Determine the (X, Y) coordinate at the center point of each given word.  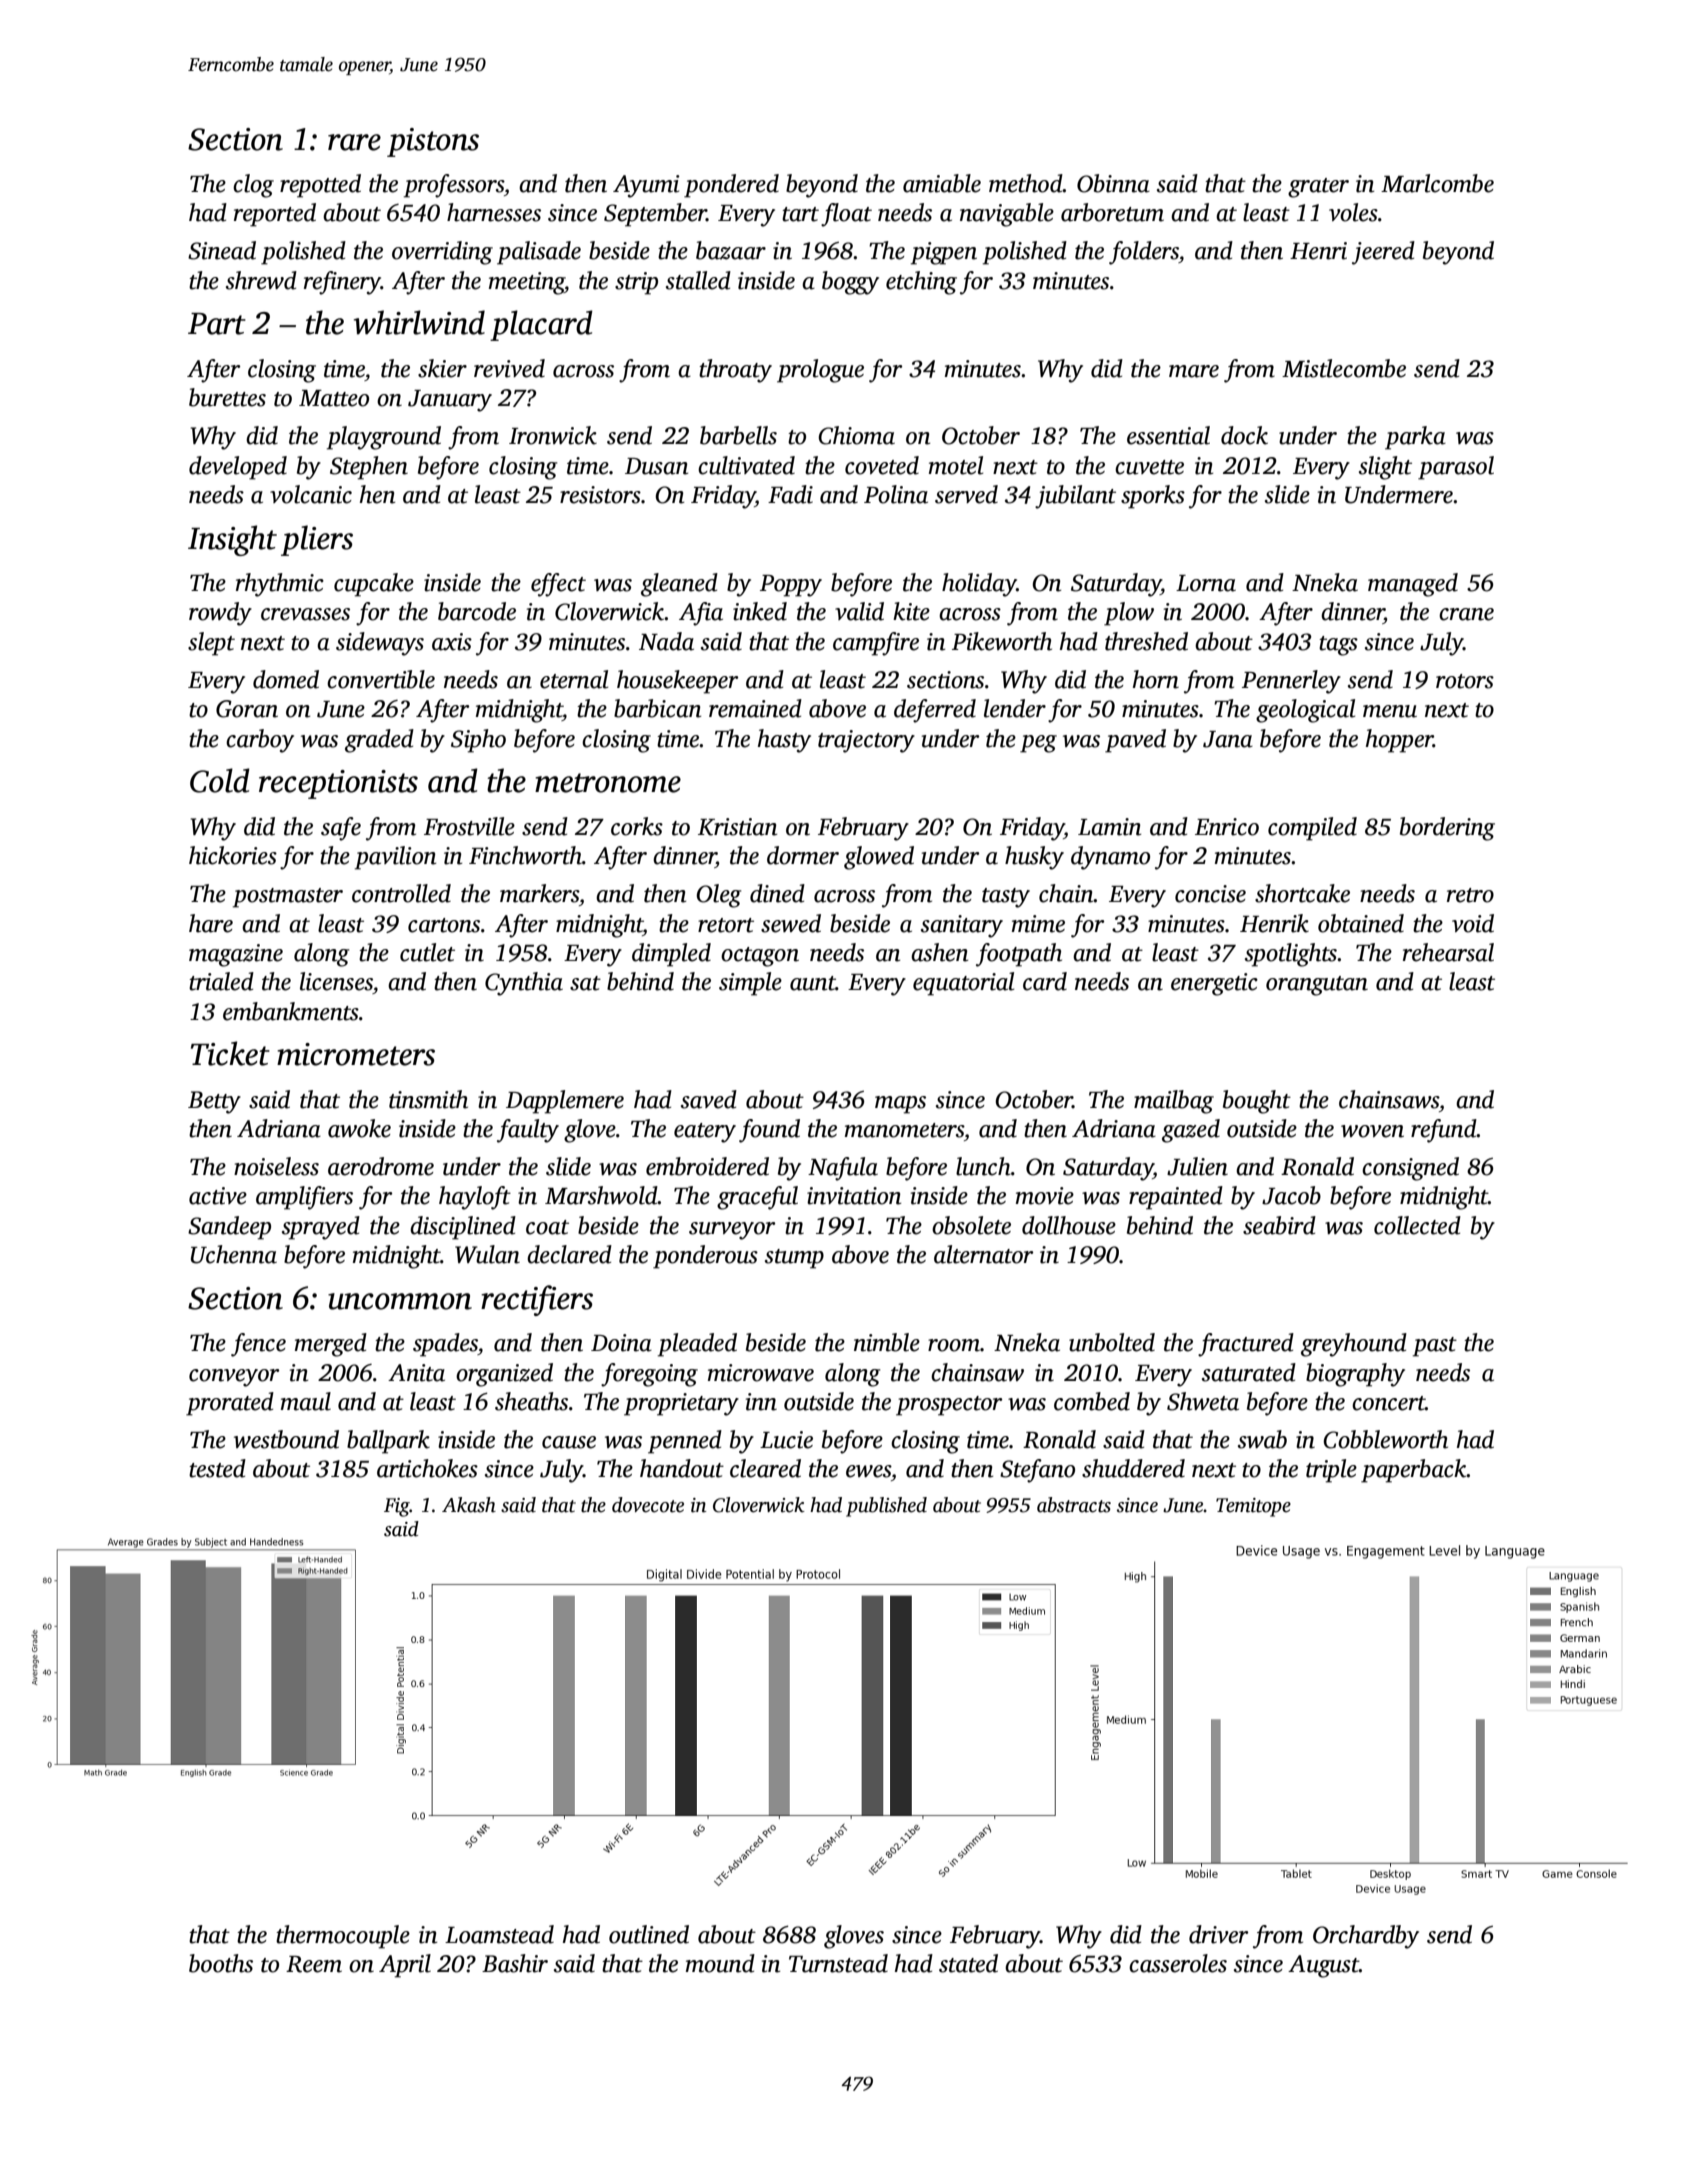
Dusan (656, 466)
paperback (1414, 1471)
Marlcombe (1437, 183)
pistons (433, 142)
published (886, 1507)
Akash (469, 1505)
